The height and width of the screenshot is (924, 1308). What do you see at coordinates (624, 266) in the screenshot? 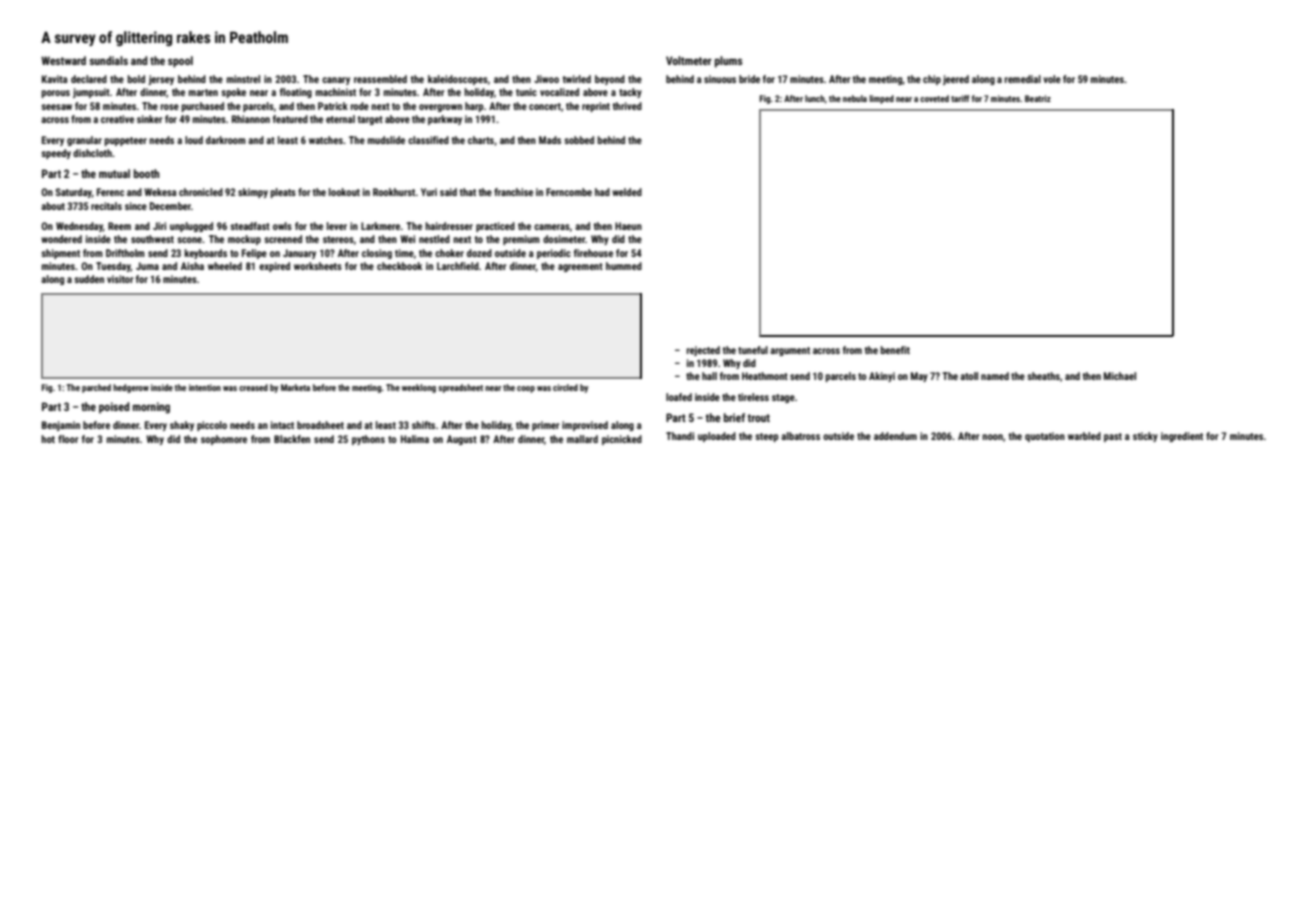
I see `hummed` at bounding box center [624, 266].
